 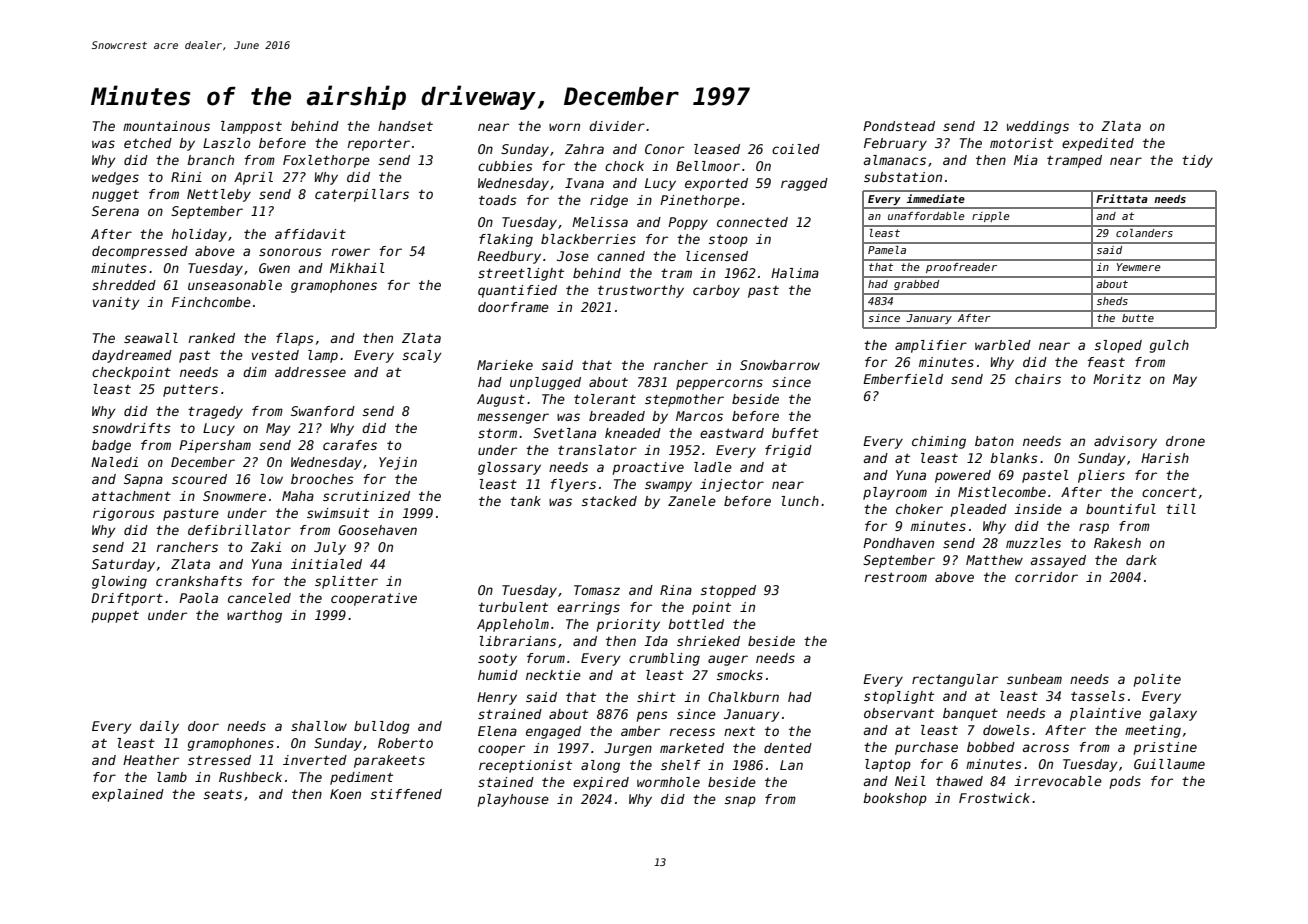 I want to click on wormhole, so click(x=668, y=782).
